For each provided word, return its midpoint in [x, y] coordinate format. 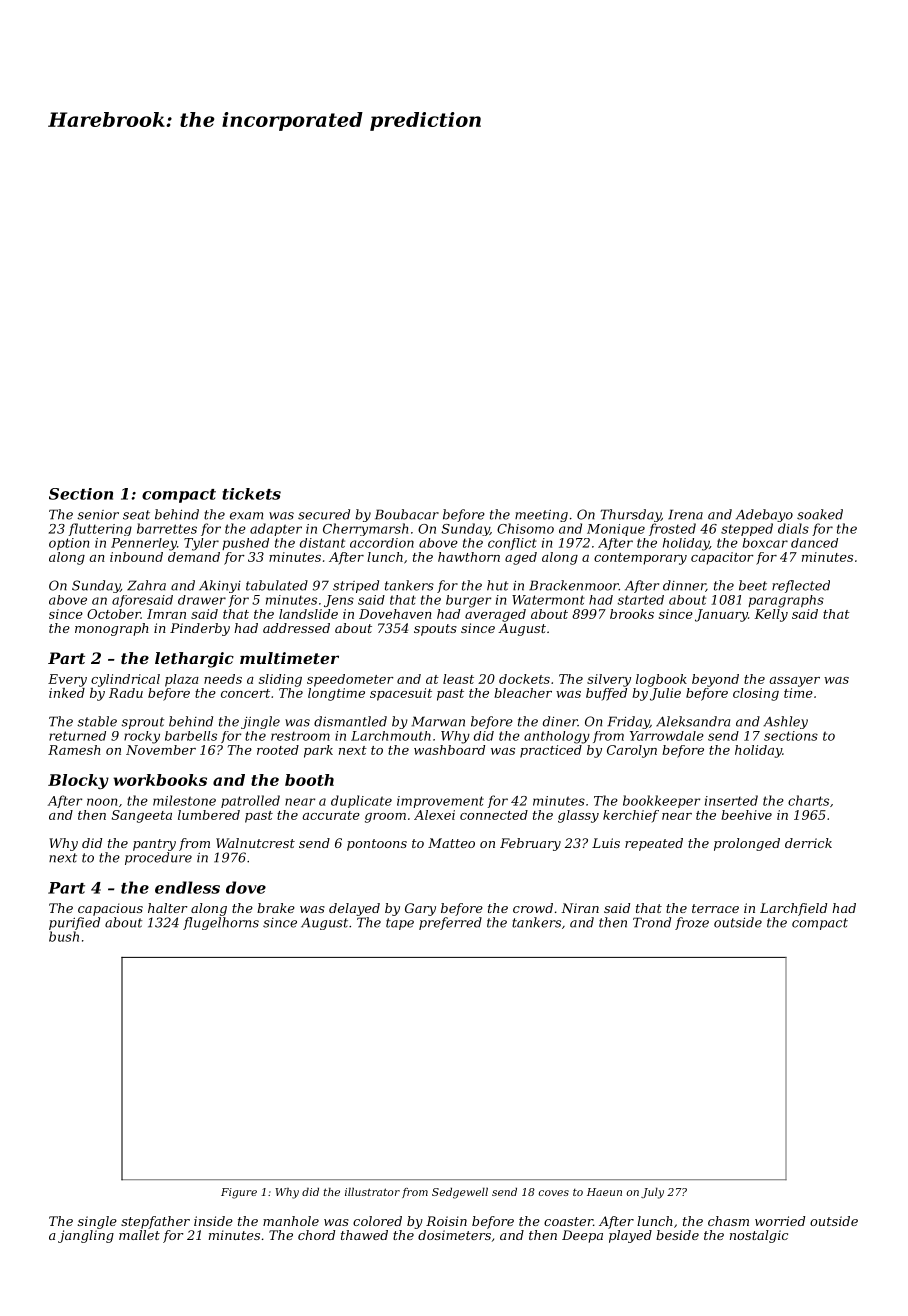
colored [377, 1221]
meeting [541, 516]
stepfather [155, 1222]
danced [814, 543]
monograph [112, 629]
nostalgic [759, 1236]
